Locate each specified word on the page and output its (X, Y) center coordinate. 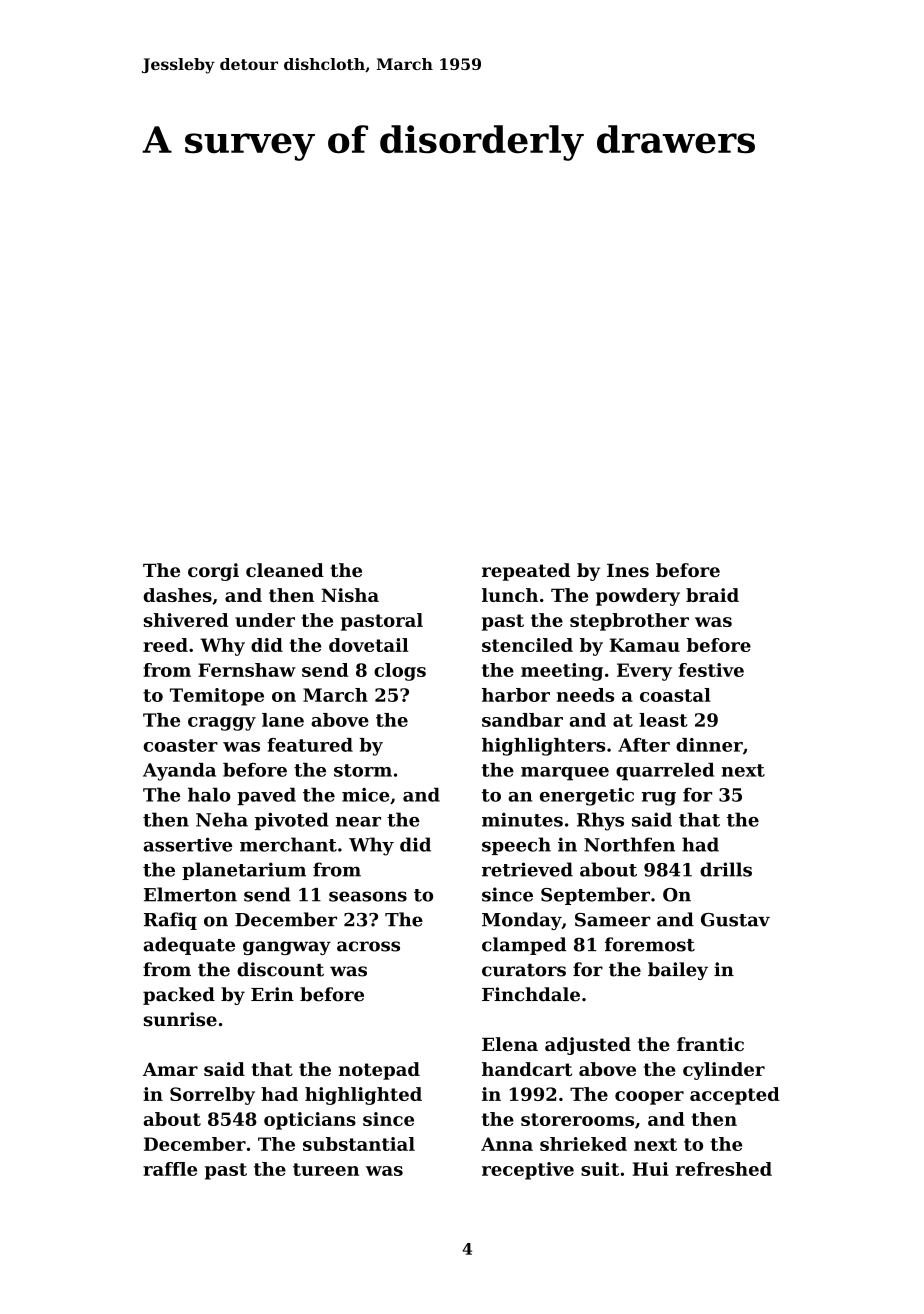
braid (712, 595)
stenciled (527, 645)
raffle (170, 1169)
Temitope (217, 697)
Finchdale (531, 994)
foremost (650, 944)
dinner (709, 745)
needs (585, 695)
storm (363, 770)
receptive (528, 1171)
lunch (510, 595)
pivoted (292, 821)
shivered (186, 620)
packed (179, 996)
